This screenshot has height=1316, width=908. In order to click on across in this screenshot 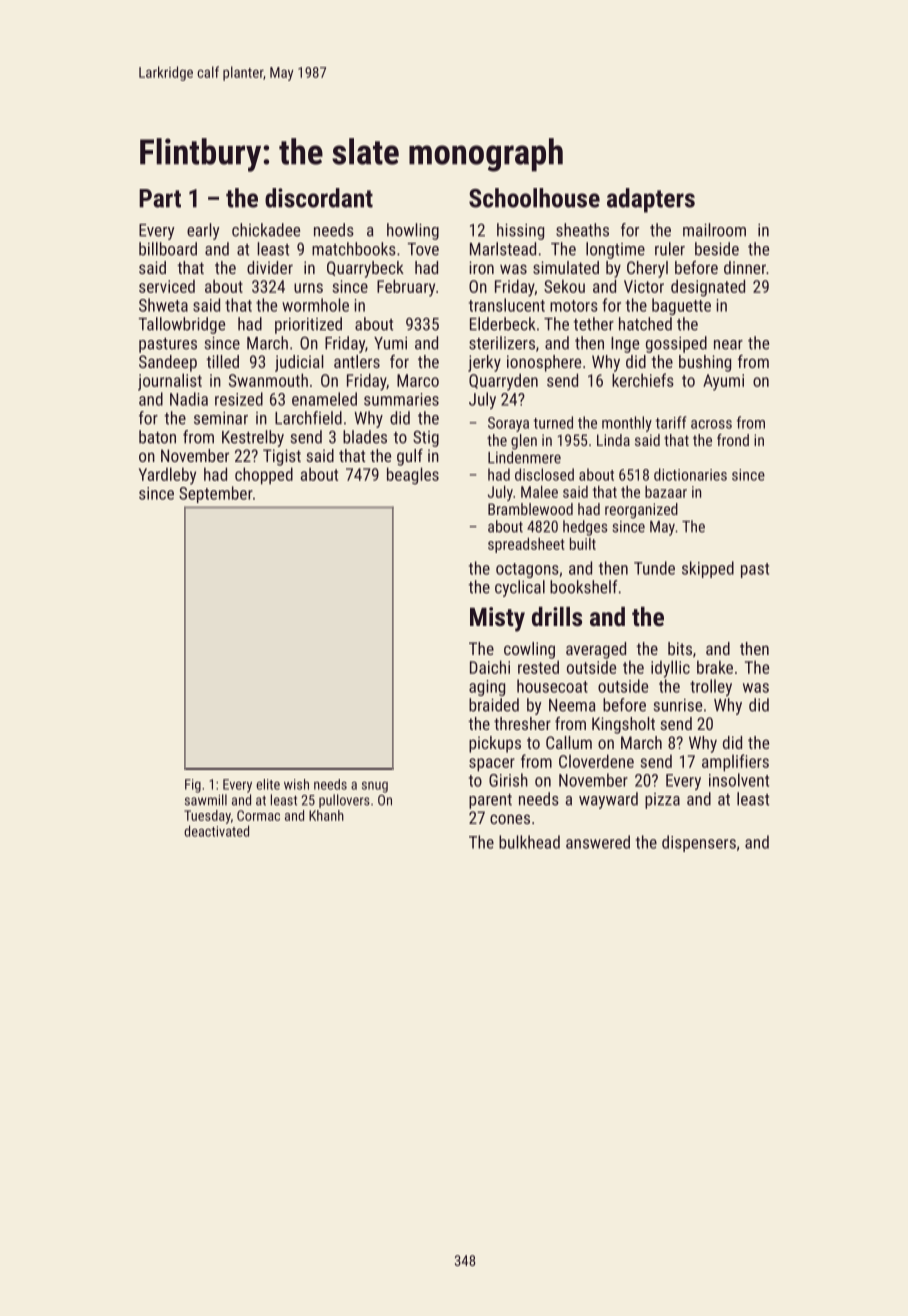, I will do `click(711, 424)`.
